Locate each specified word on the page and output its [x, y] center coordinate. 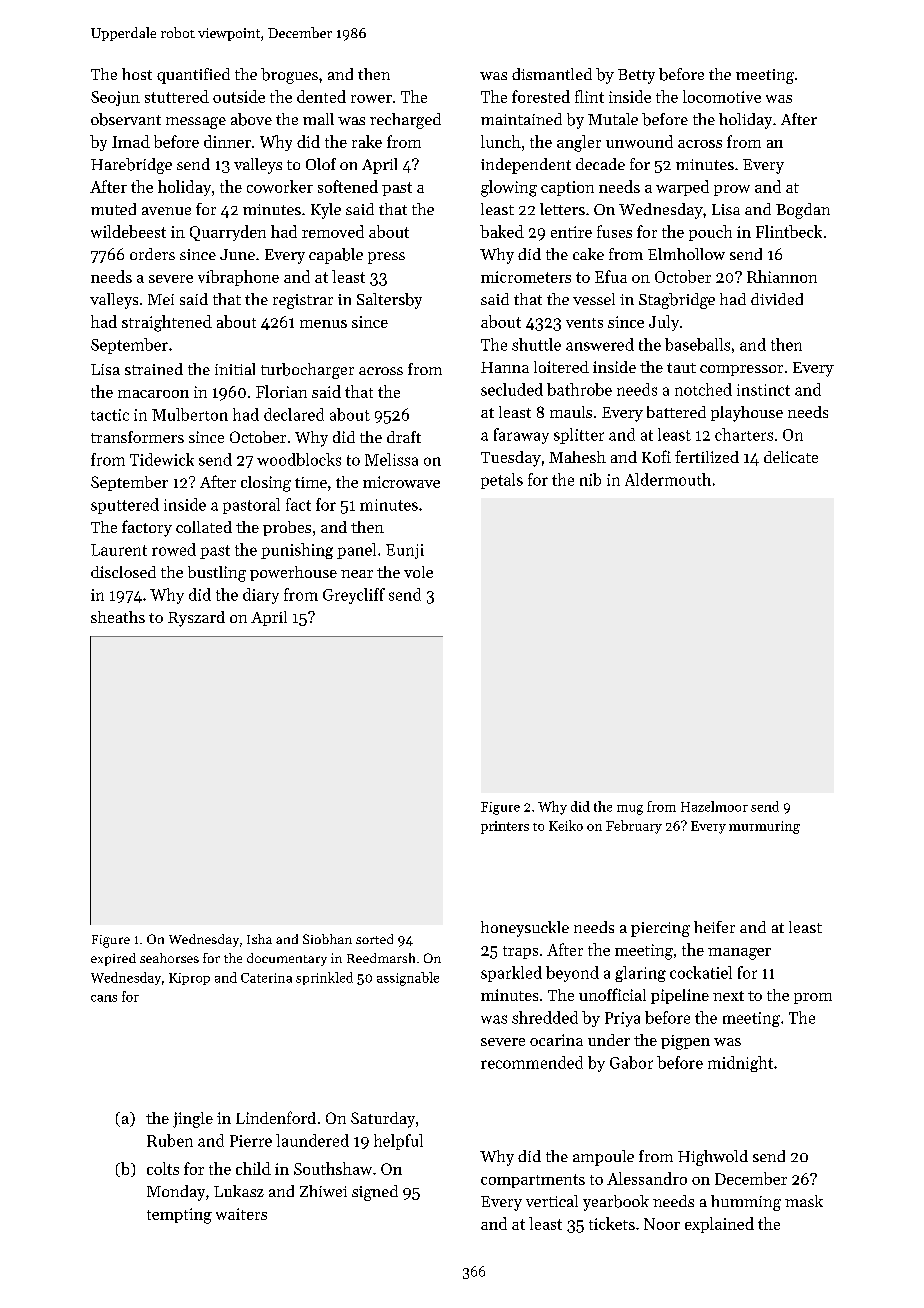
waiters [241, 1214]
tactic [110, 415]
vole [418, 572]
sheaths [118, 617]
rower [371, 99]
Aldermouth [668, 479]
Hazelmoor [714, 806]
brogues [289, 76]
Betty [636, 76]
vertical [552, 1201]
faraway [521, 436]
